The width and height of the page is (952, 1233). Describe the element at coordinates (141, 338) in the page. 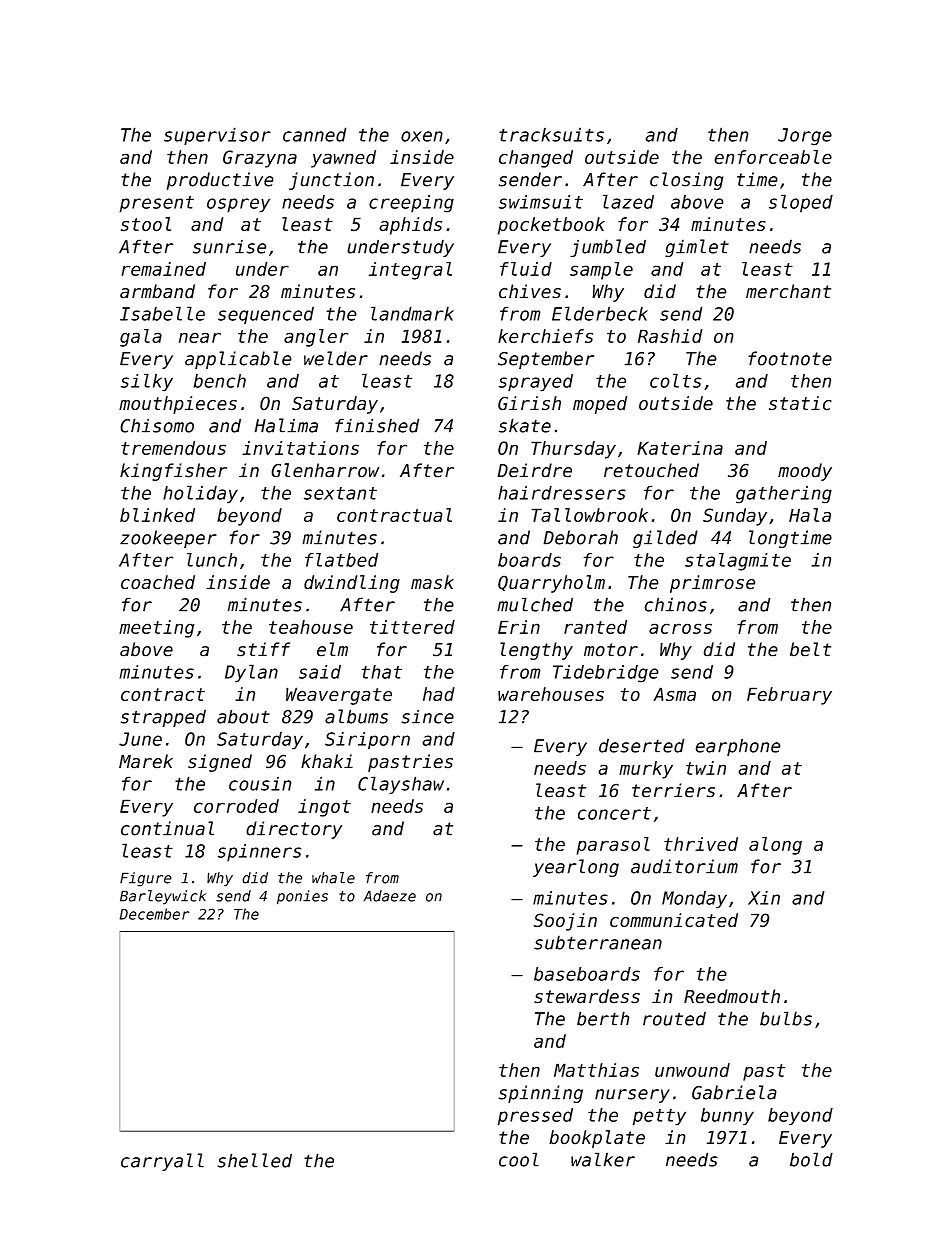

I see `gala` at that location.
